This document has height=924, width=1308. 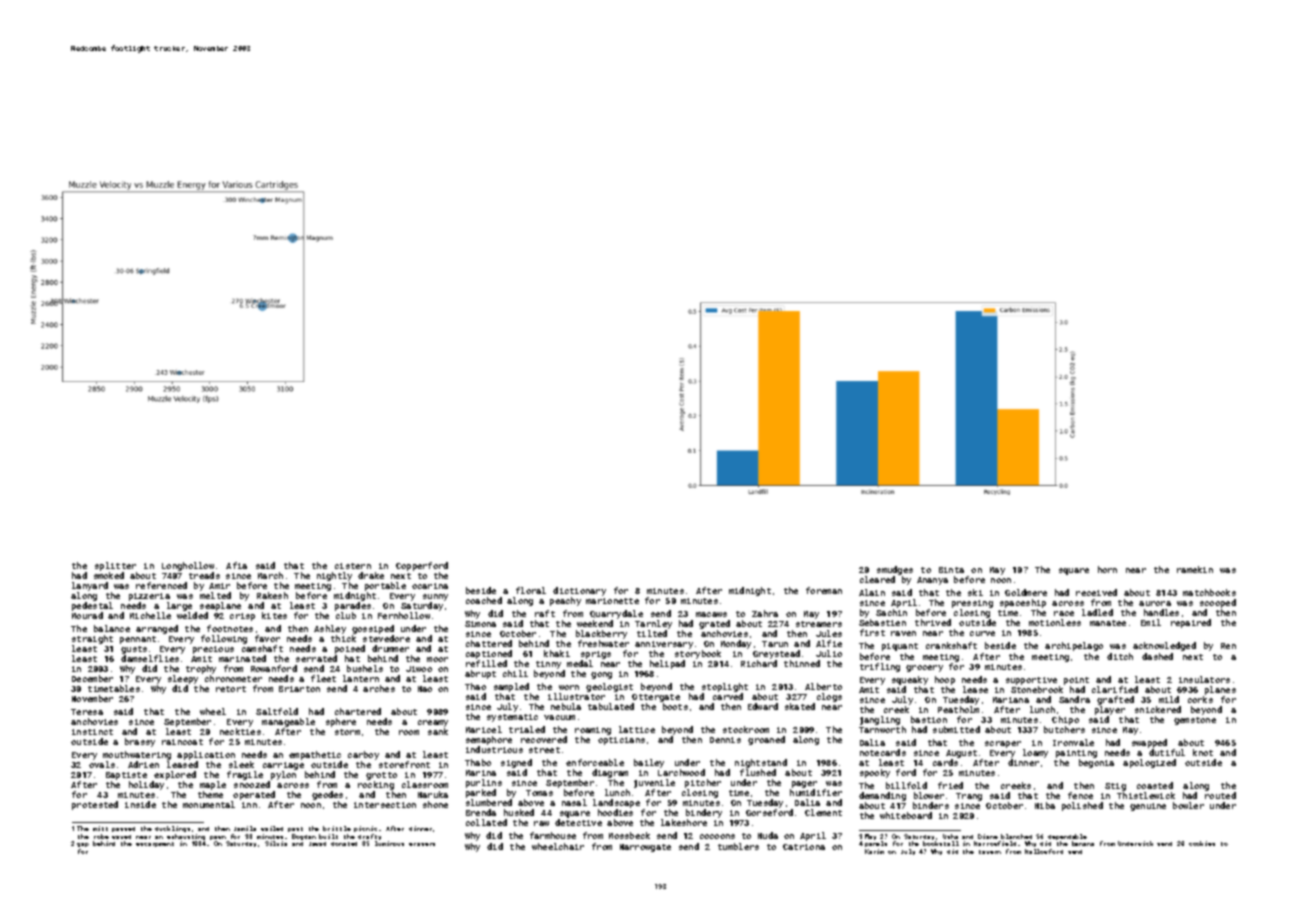 What do you see at coordinates (776, 654) in the document?
I see `Greystead` at bounding box center [776, 654].
